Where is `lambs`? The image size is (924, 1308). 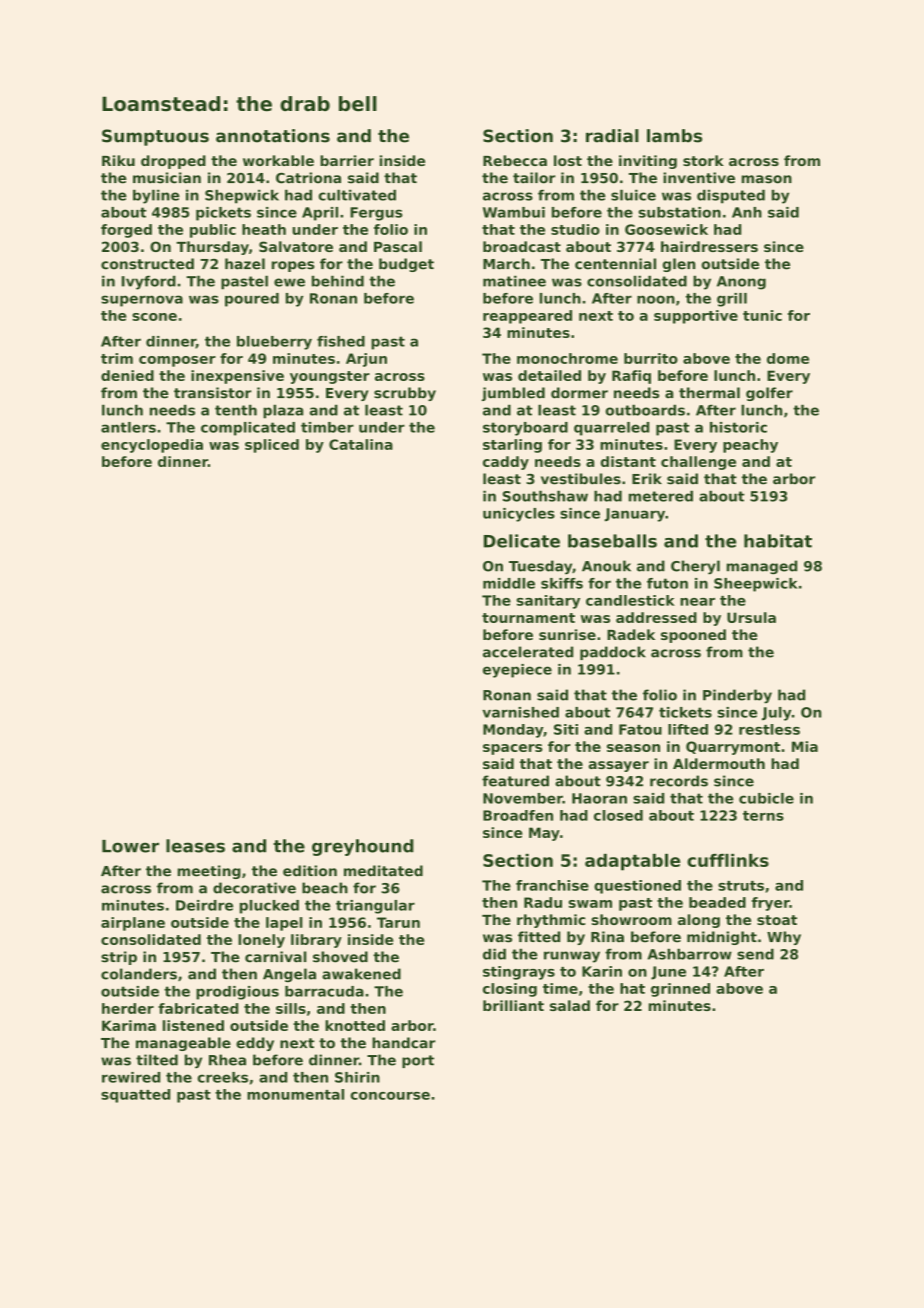
lambs is located at coordinates (674, 136).
